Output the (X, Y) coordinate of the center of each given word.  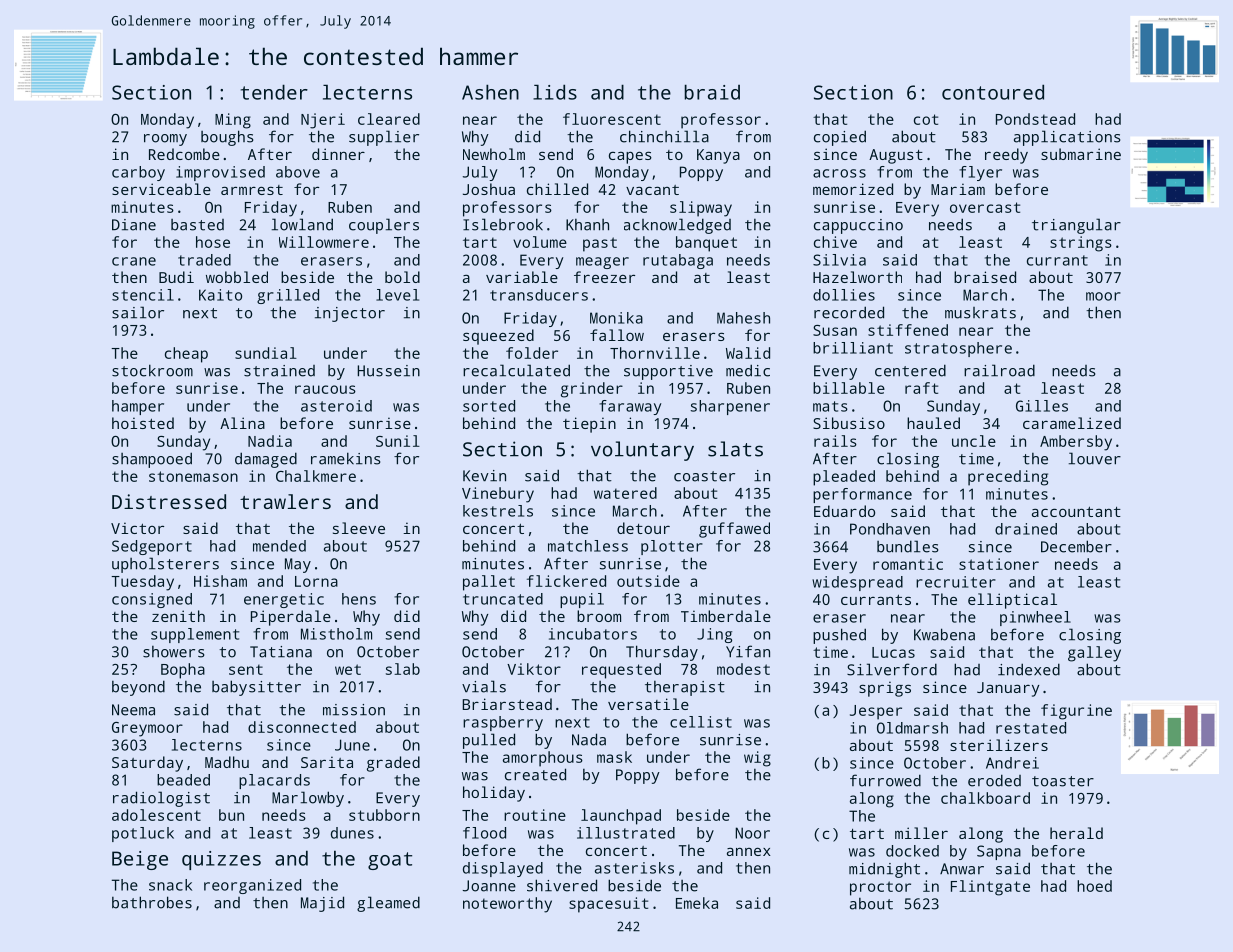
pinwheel (1035, 618)
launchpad (621, 817)
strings (1081, 244)
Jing (714, 635)
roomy (165, 140)
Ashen (490, 92)
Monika (616, 318)
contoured (993, 92)
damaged (266, 460)
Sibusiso (849, 423)
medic (748, 370)
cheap (186, 355)
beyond (138, 688)
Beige (140, 860)
